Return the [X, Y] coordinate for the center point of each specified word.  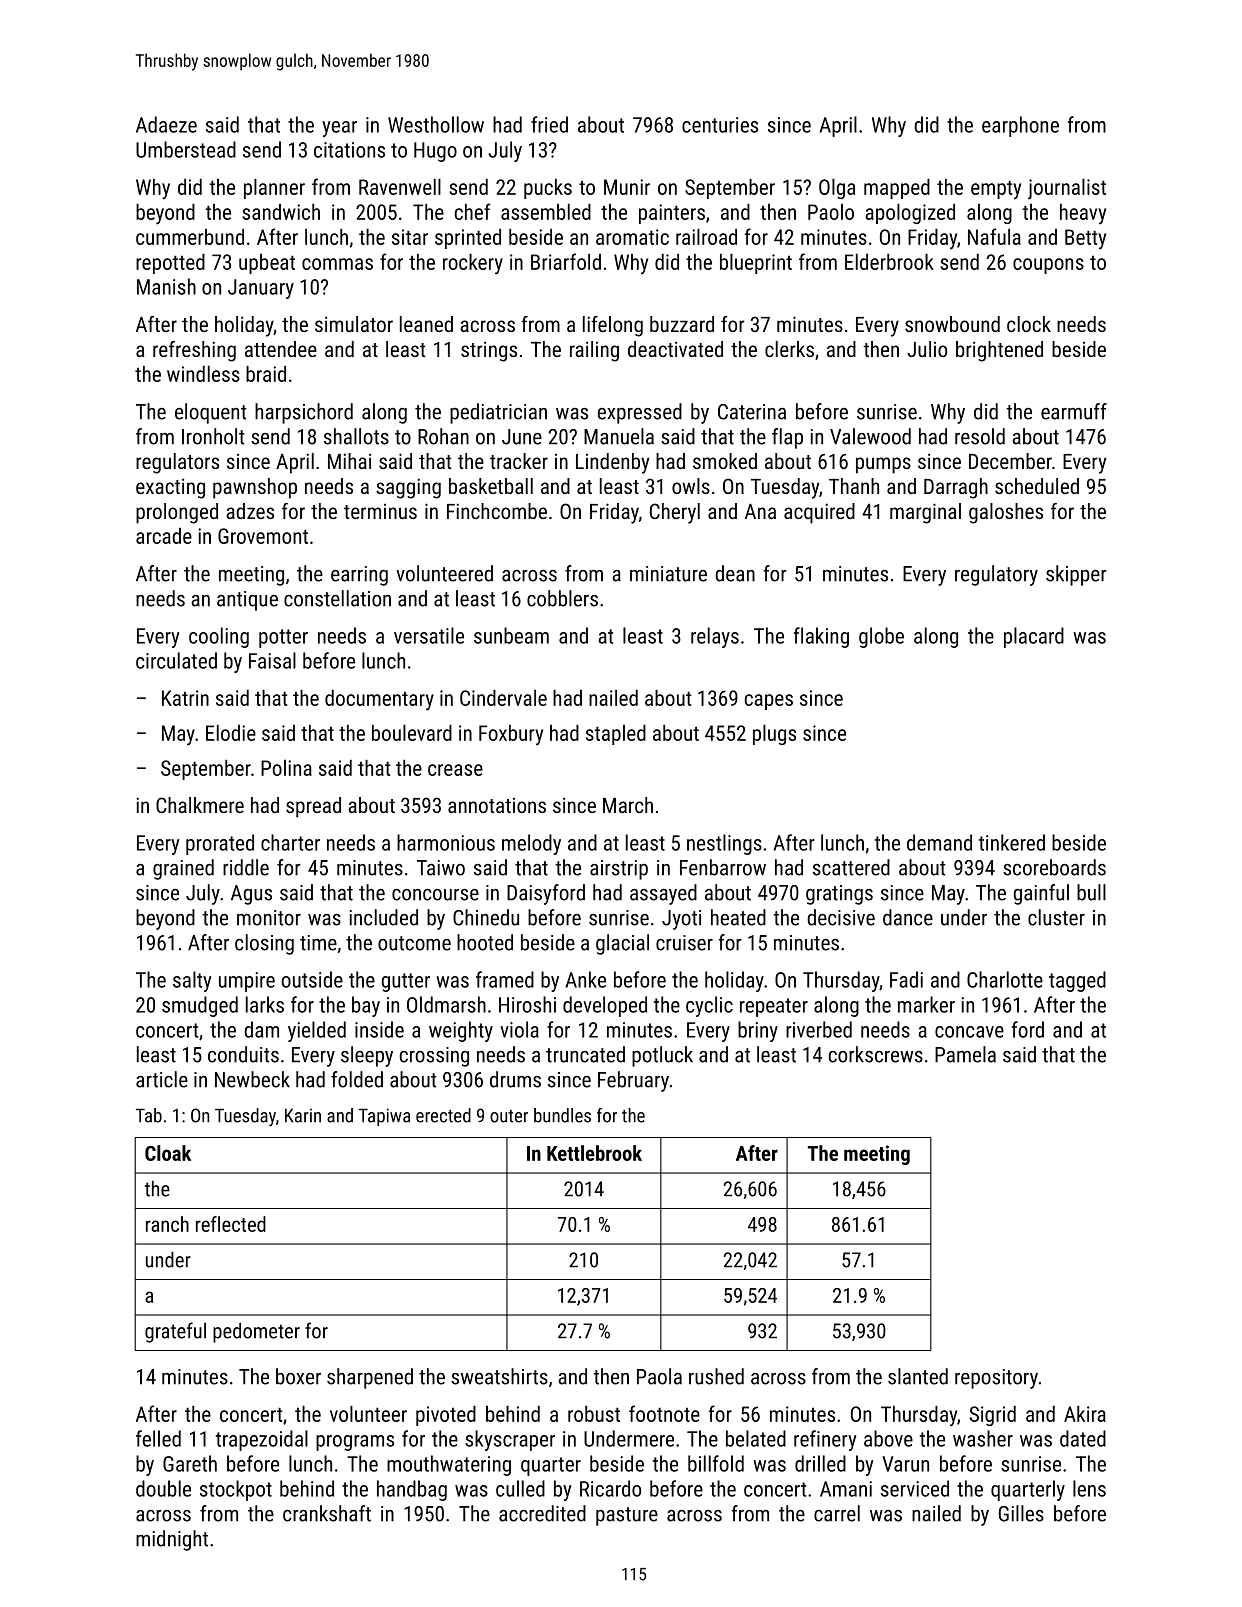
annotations [497, 805]
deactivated [675, 349]
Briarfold [566, 261]
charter [290, 842]
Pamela [965, 1054]
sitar [410, 237]
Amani [846, 1489]
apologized [910, 214]
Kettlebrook [594, 1153]
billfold [716, 1463]
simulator [354, 324]
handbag [412, 1490]
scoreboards [1054, 867]
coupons [1048, 266]
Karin [303, 1115]
